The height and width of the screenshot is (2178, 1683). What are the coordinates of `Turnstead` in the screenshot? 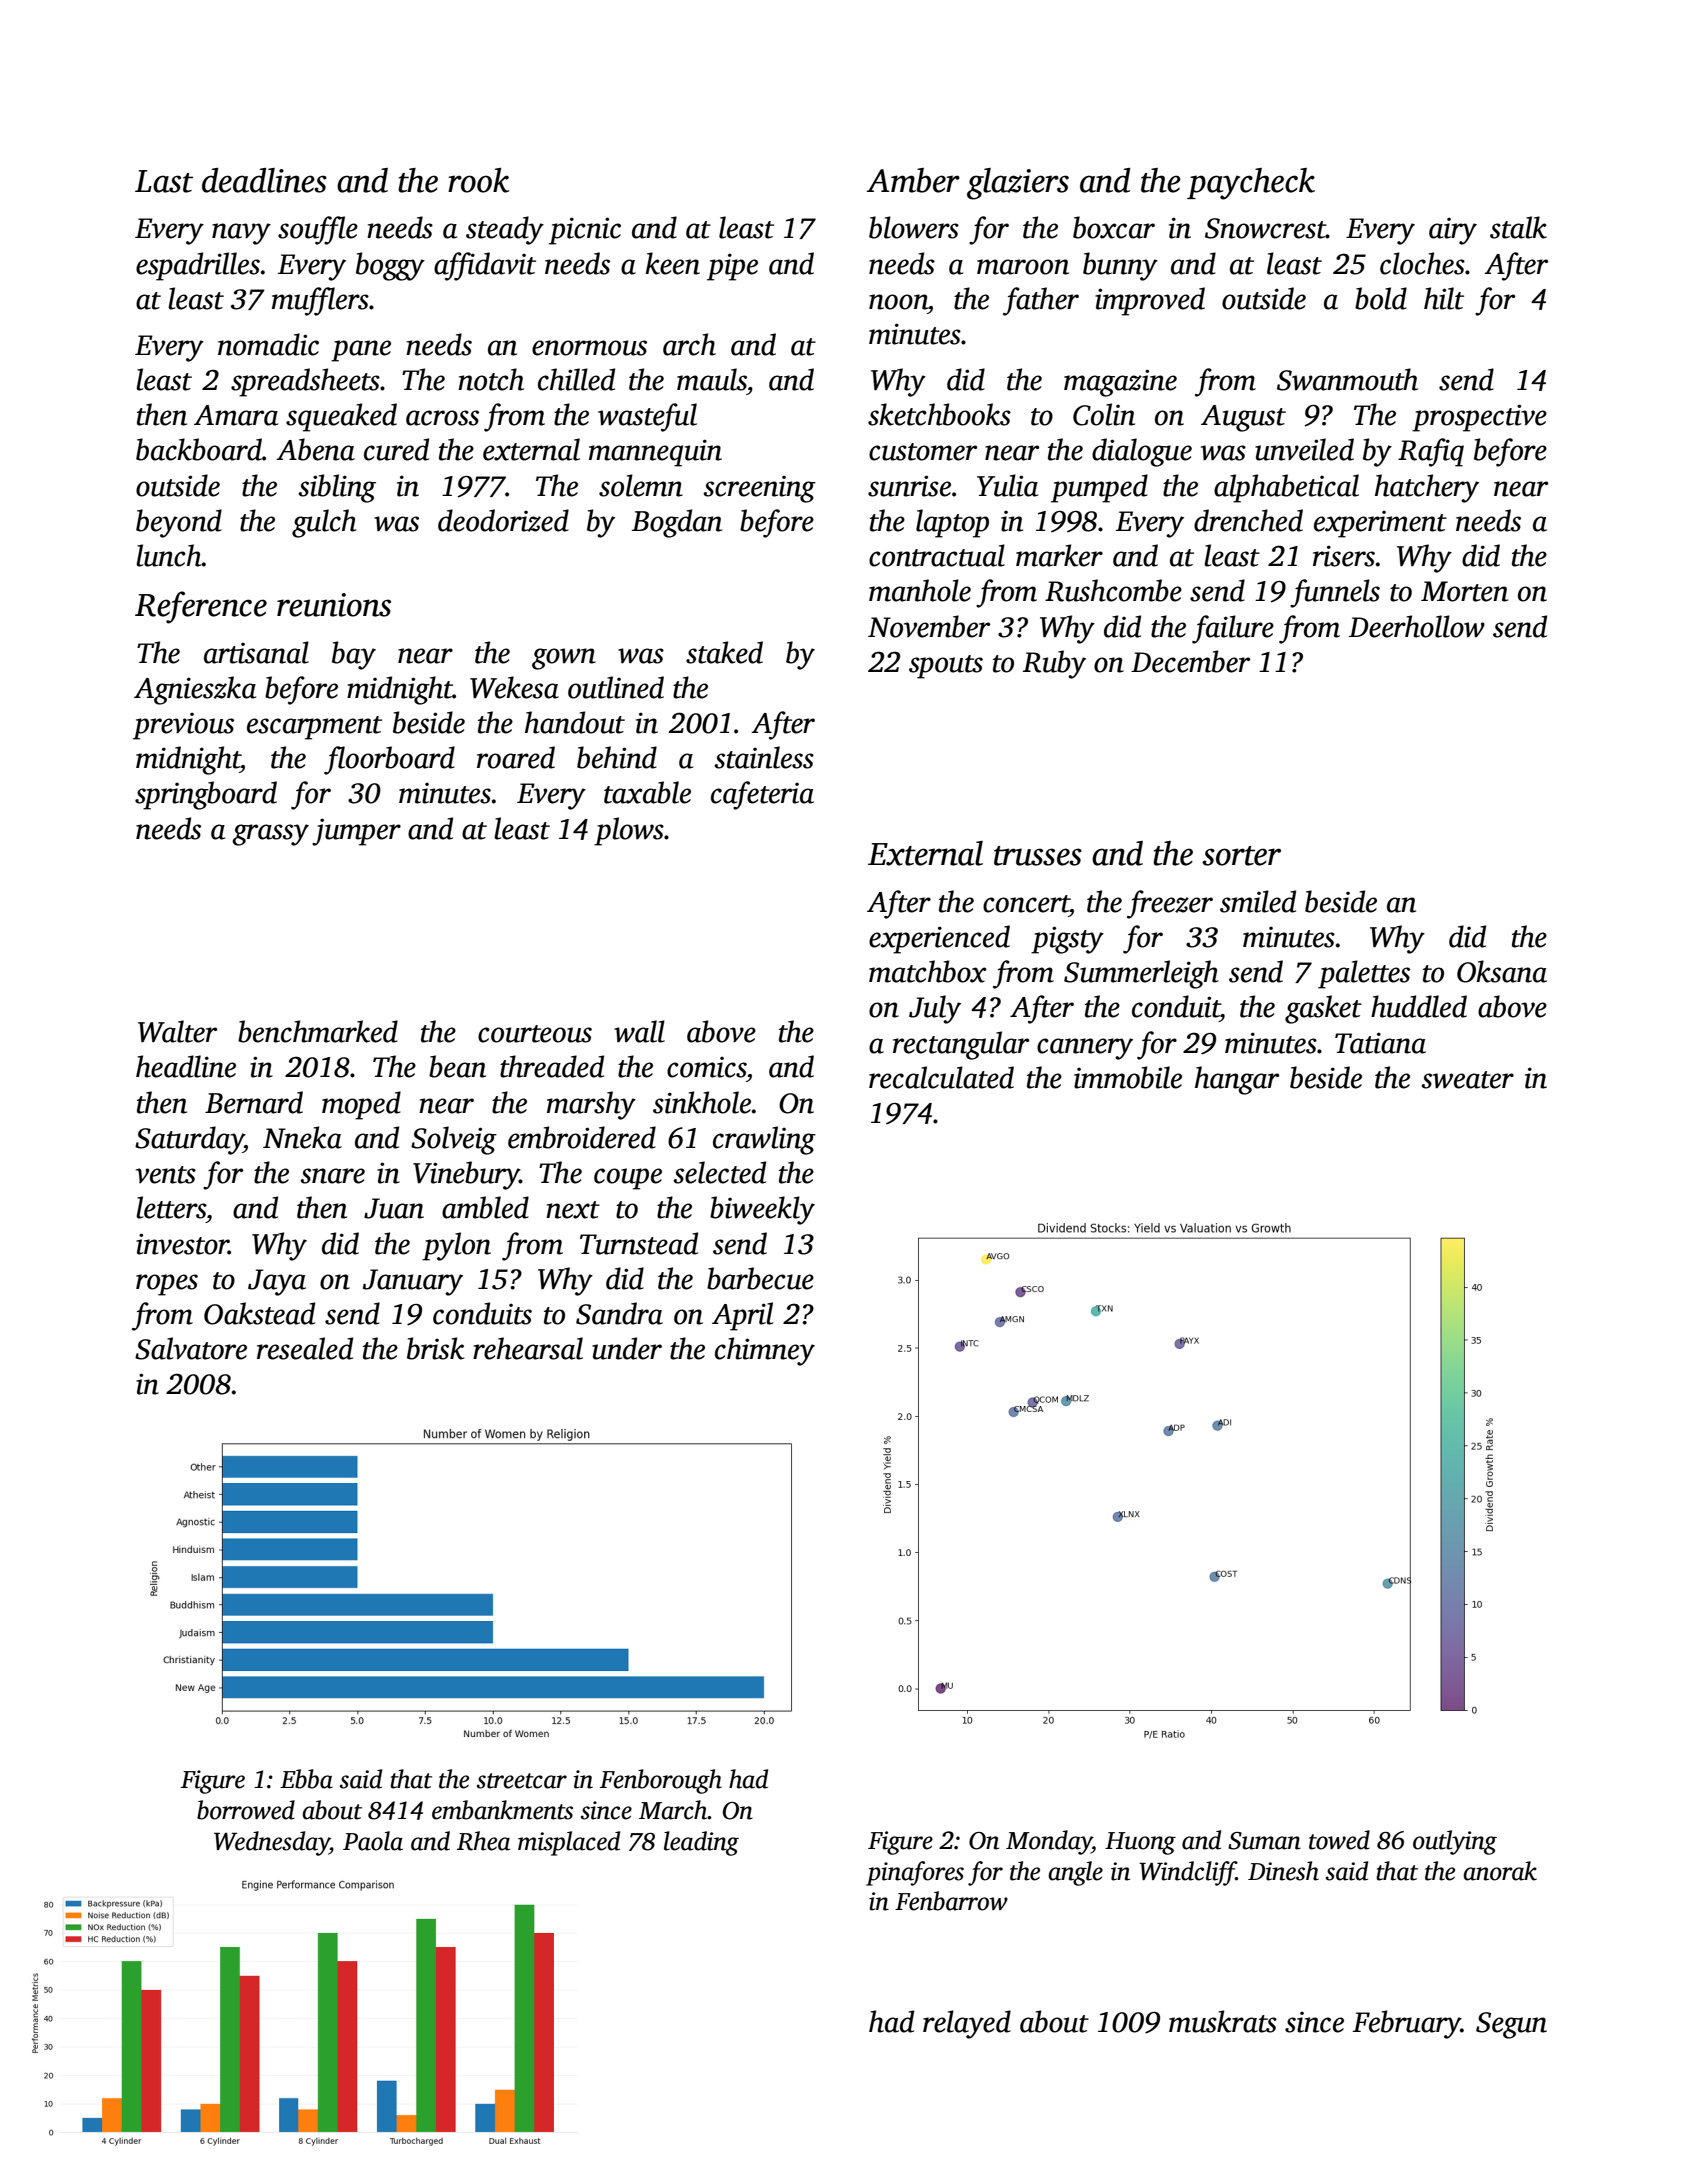 It's located at (639, 1243).
